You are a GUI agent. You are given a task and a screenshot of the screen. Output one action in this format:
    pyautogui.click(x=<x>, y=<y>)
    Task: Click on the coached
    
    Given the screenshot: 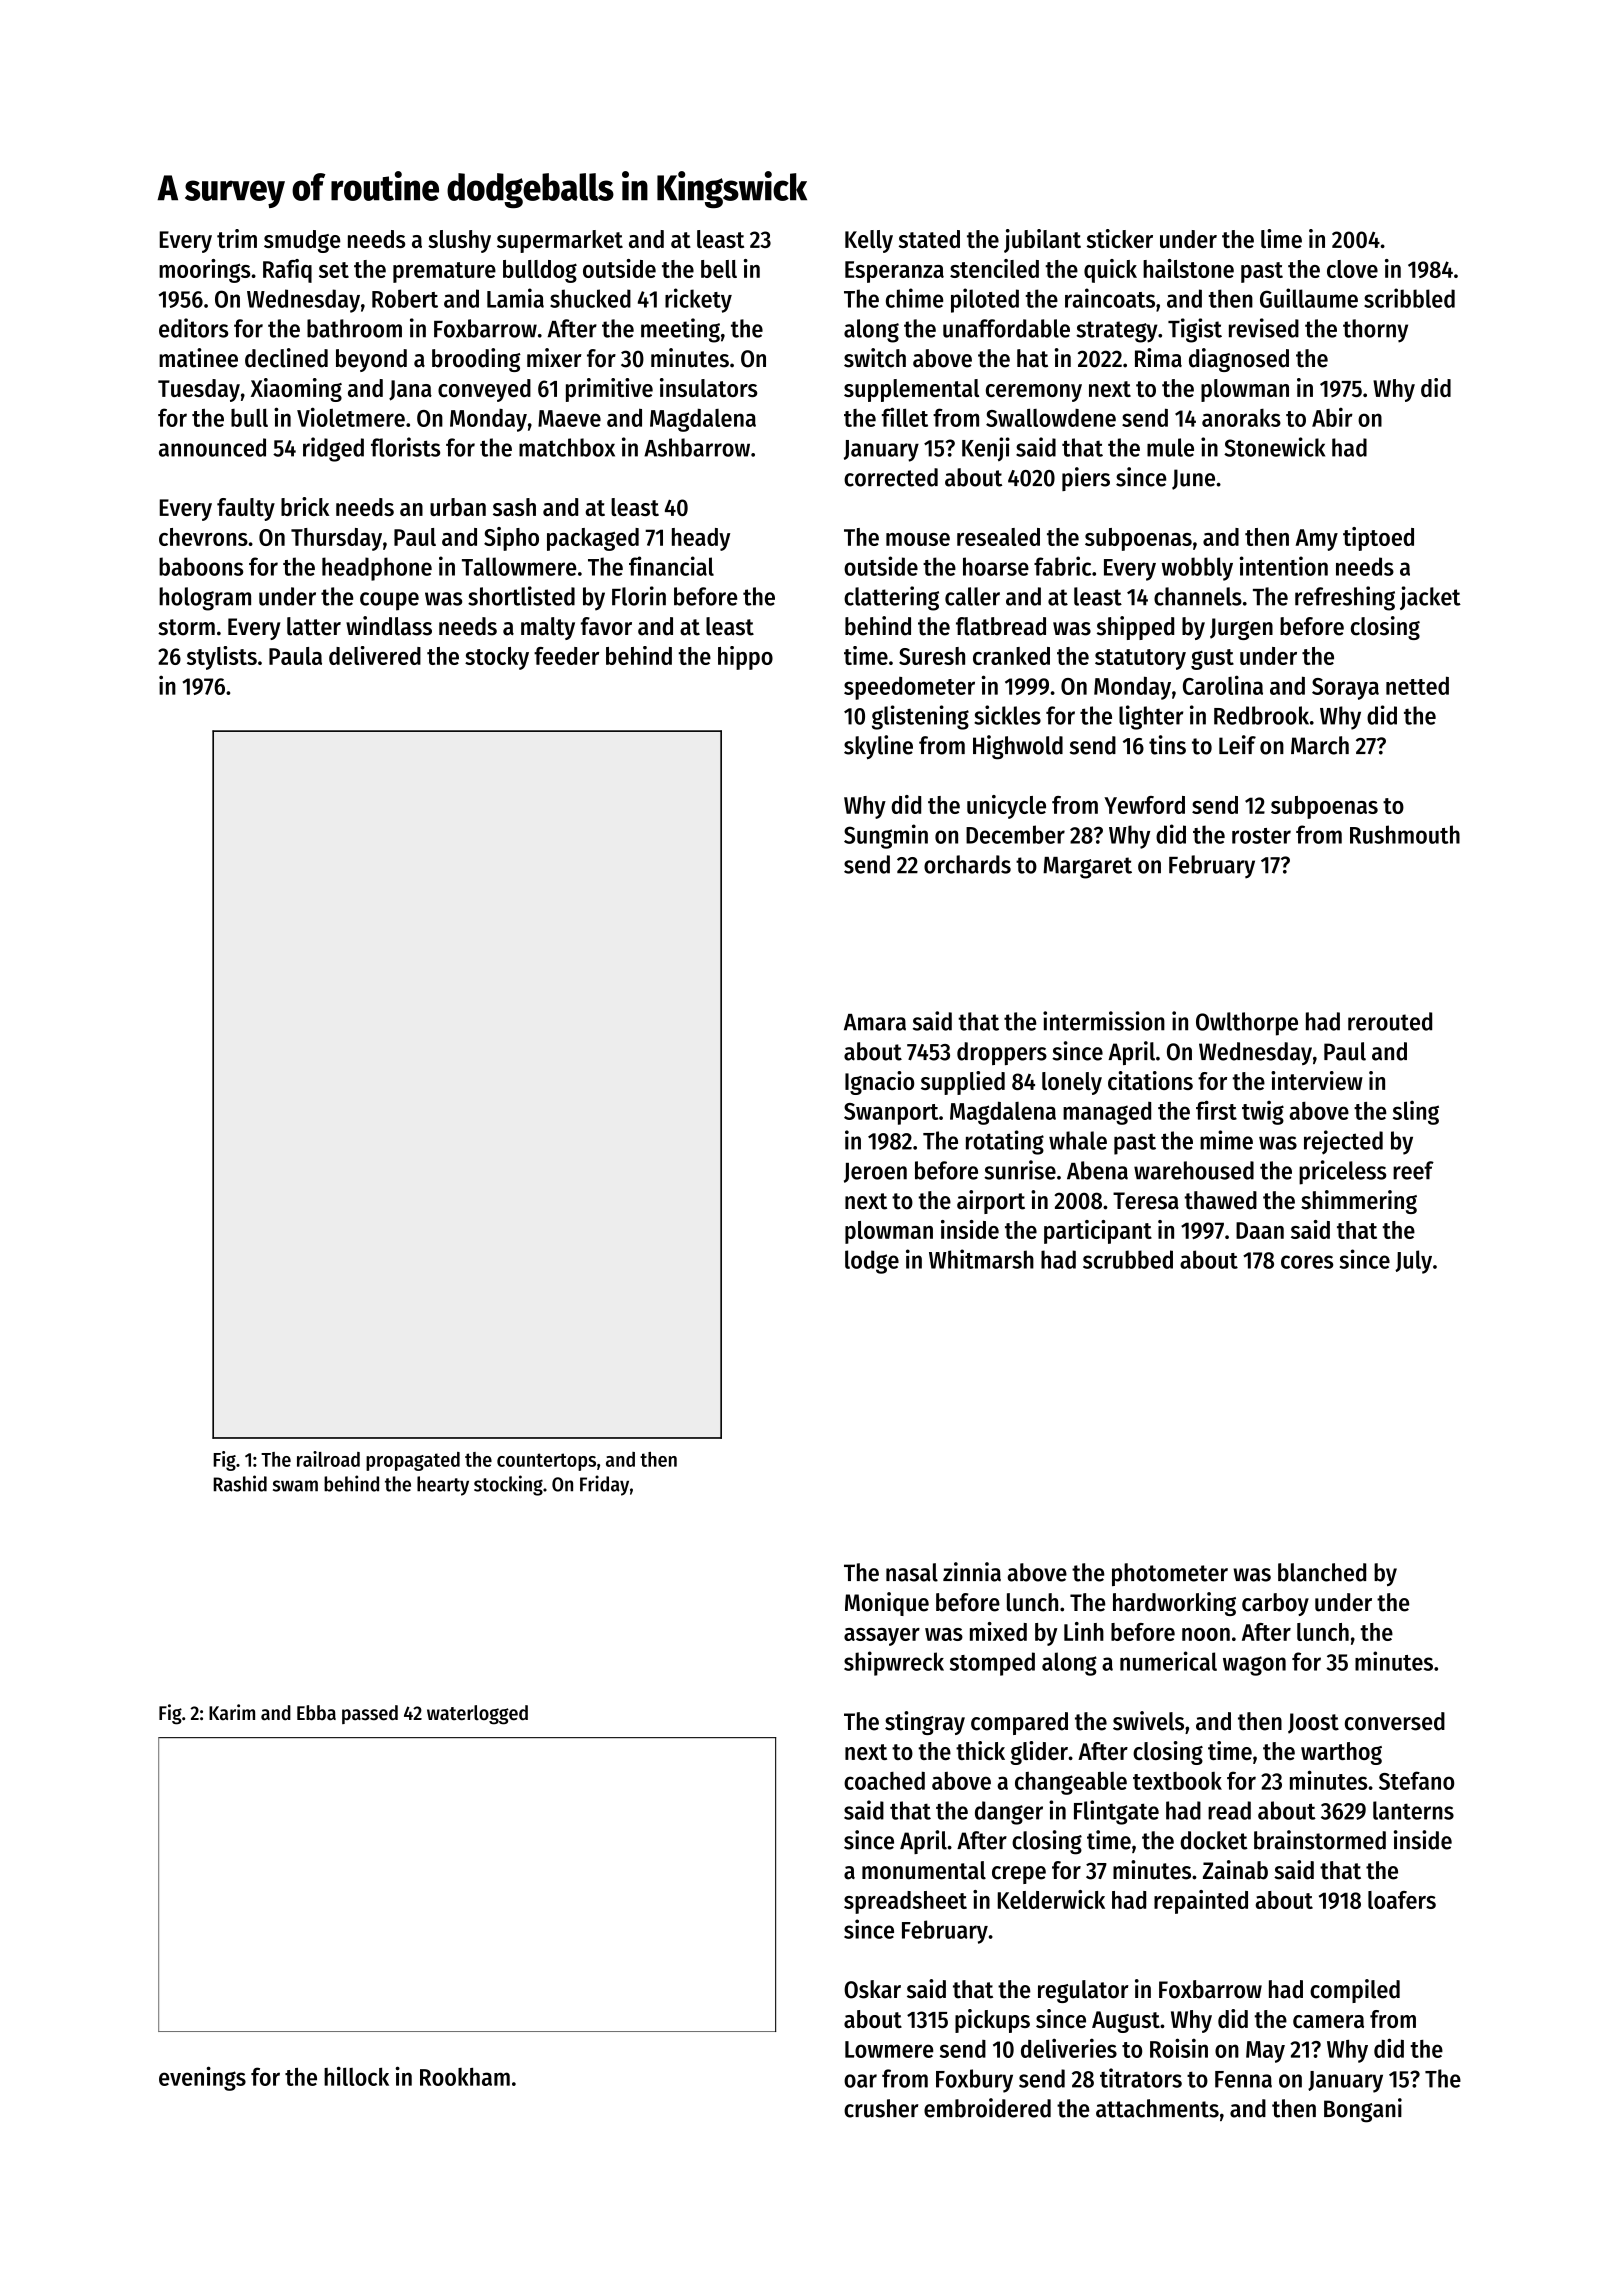 What is the action you would take?
    pyautogui.click(x=884, y=1780)
